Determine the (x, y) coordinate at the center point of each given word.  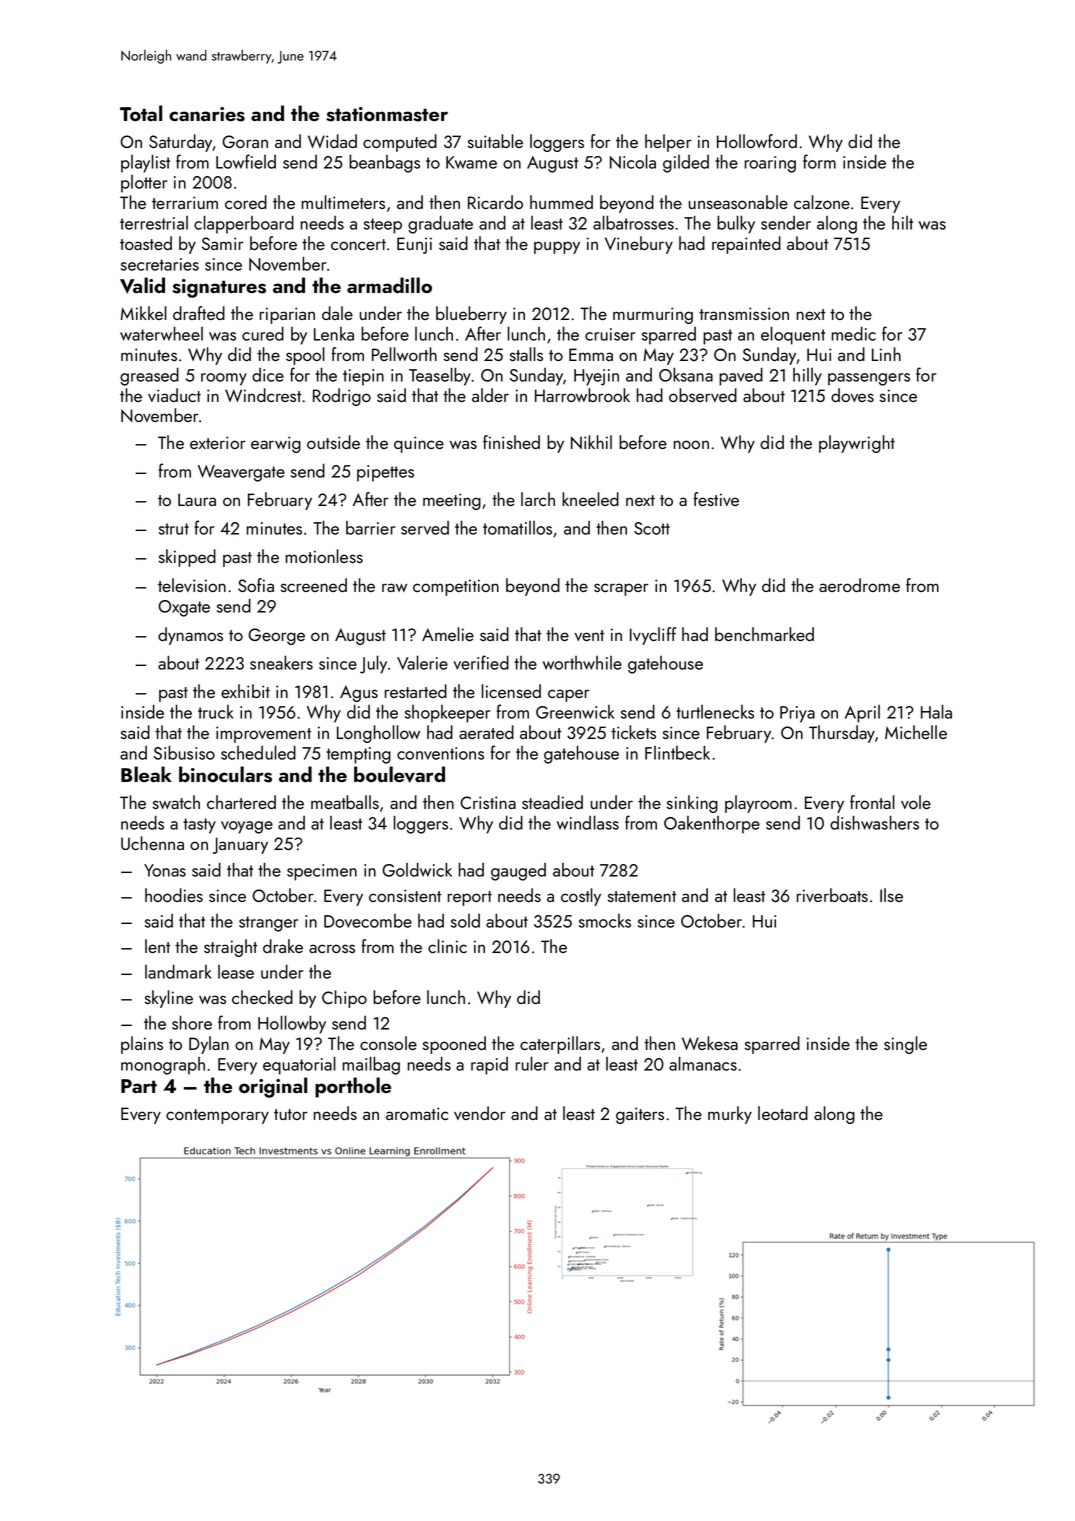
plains (142, 1045)
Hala (936, 711)
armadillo (389, 285)
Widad (332, 141)
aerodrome (859, 585)
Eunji (414, 245)
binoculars (225, 774)
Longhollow (378, 734)
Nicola (633, 161)
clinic (447, 946)
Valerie (422, 662)
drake (283, 946)
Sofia (256, 585)
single (905, 1045)
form (819, 161)
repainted (746, 245)
